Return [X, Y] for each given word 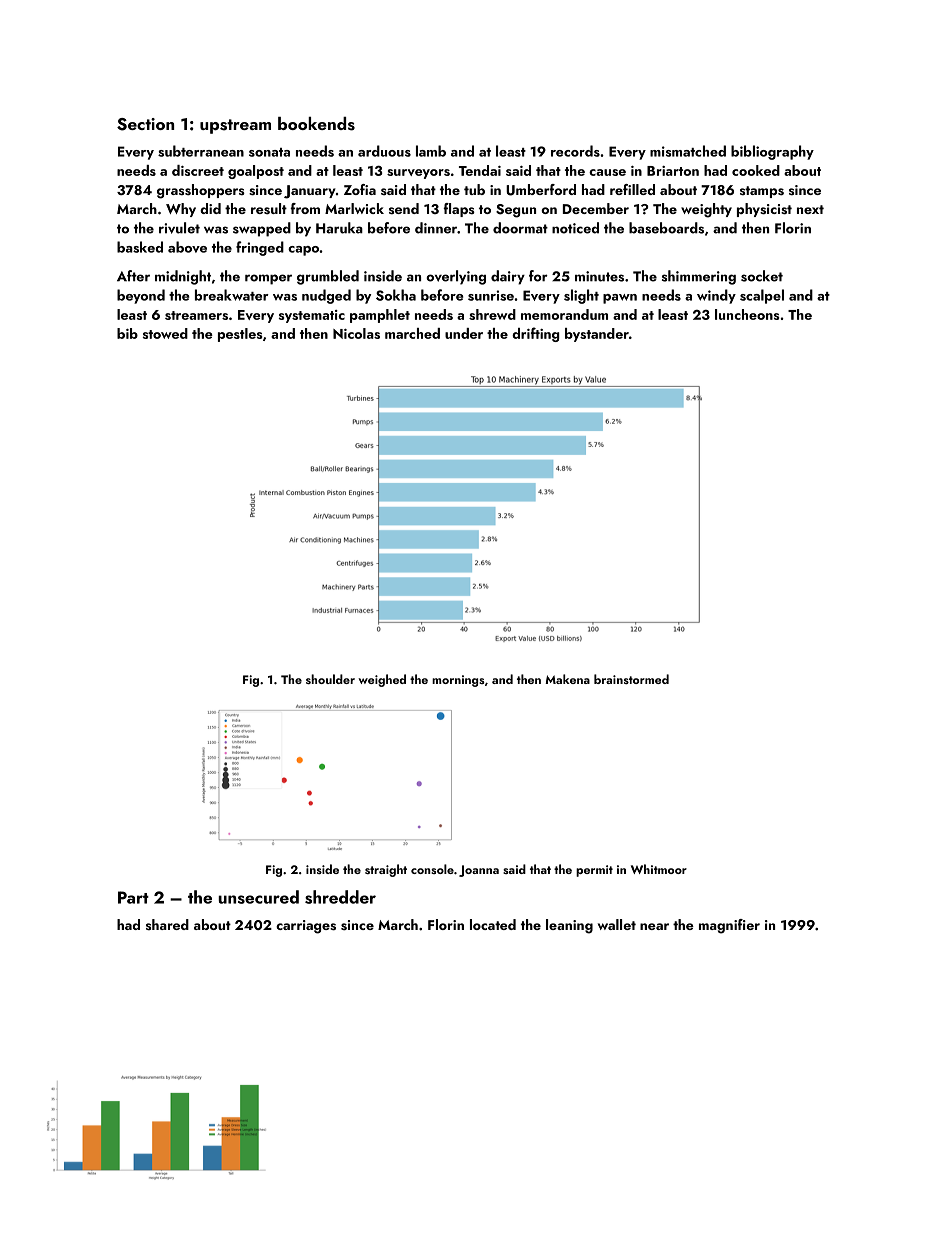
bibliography [772, 152]
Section [145, 124]
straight [386, 870]
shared [167, 924]
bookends [316, 124]
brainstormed [631, 679]
